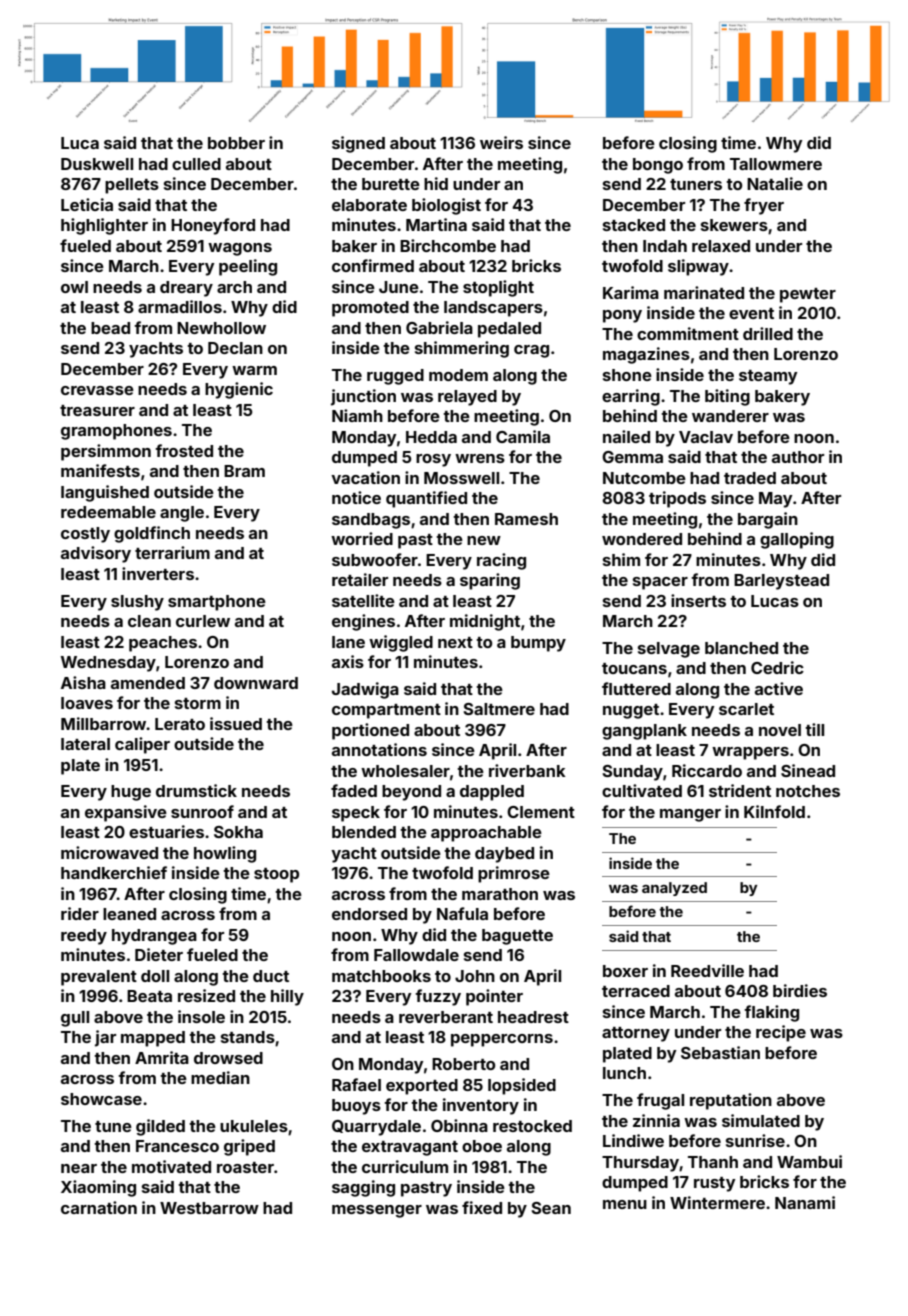 This document has width=908, height=1316. Describe the element at coordinates (236, 723) in the document. I see `issued` at that location.
